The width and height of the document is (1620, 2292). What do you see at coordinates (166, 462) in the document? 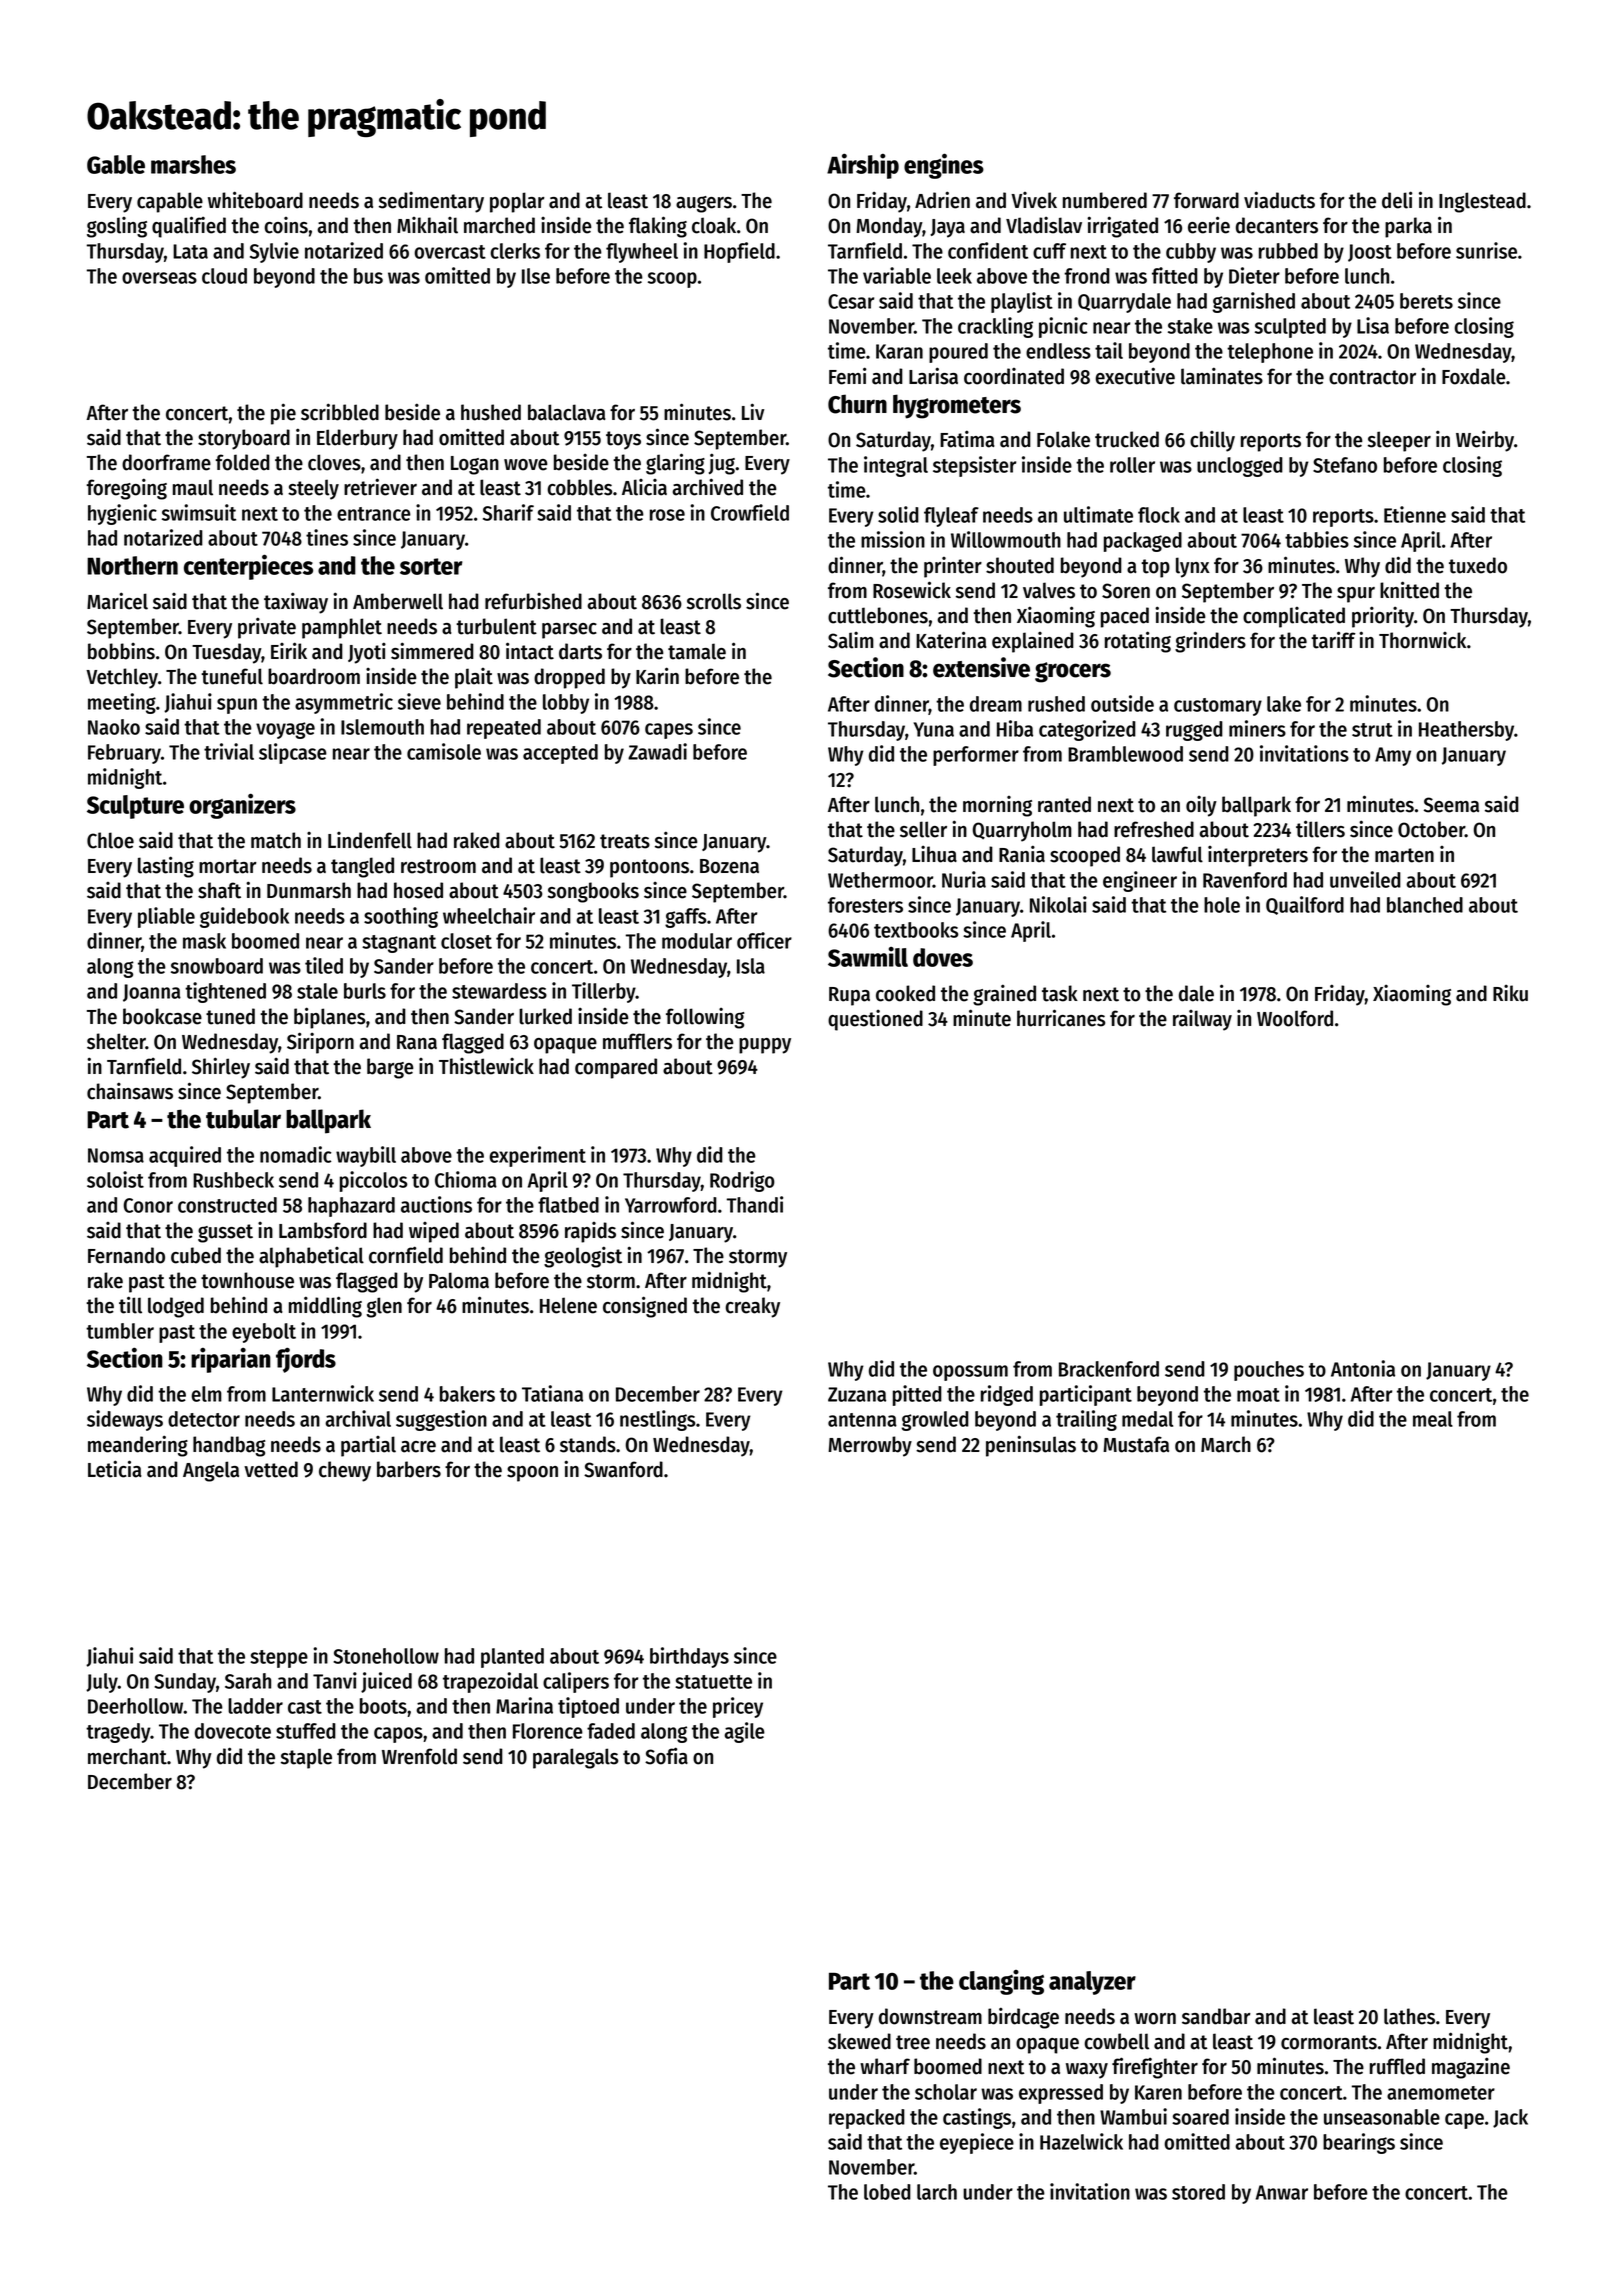
I see `doorframe` at bounding box center [166, 462].
